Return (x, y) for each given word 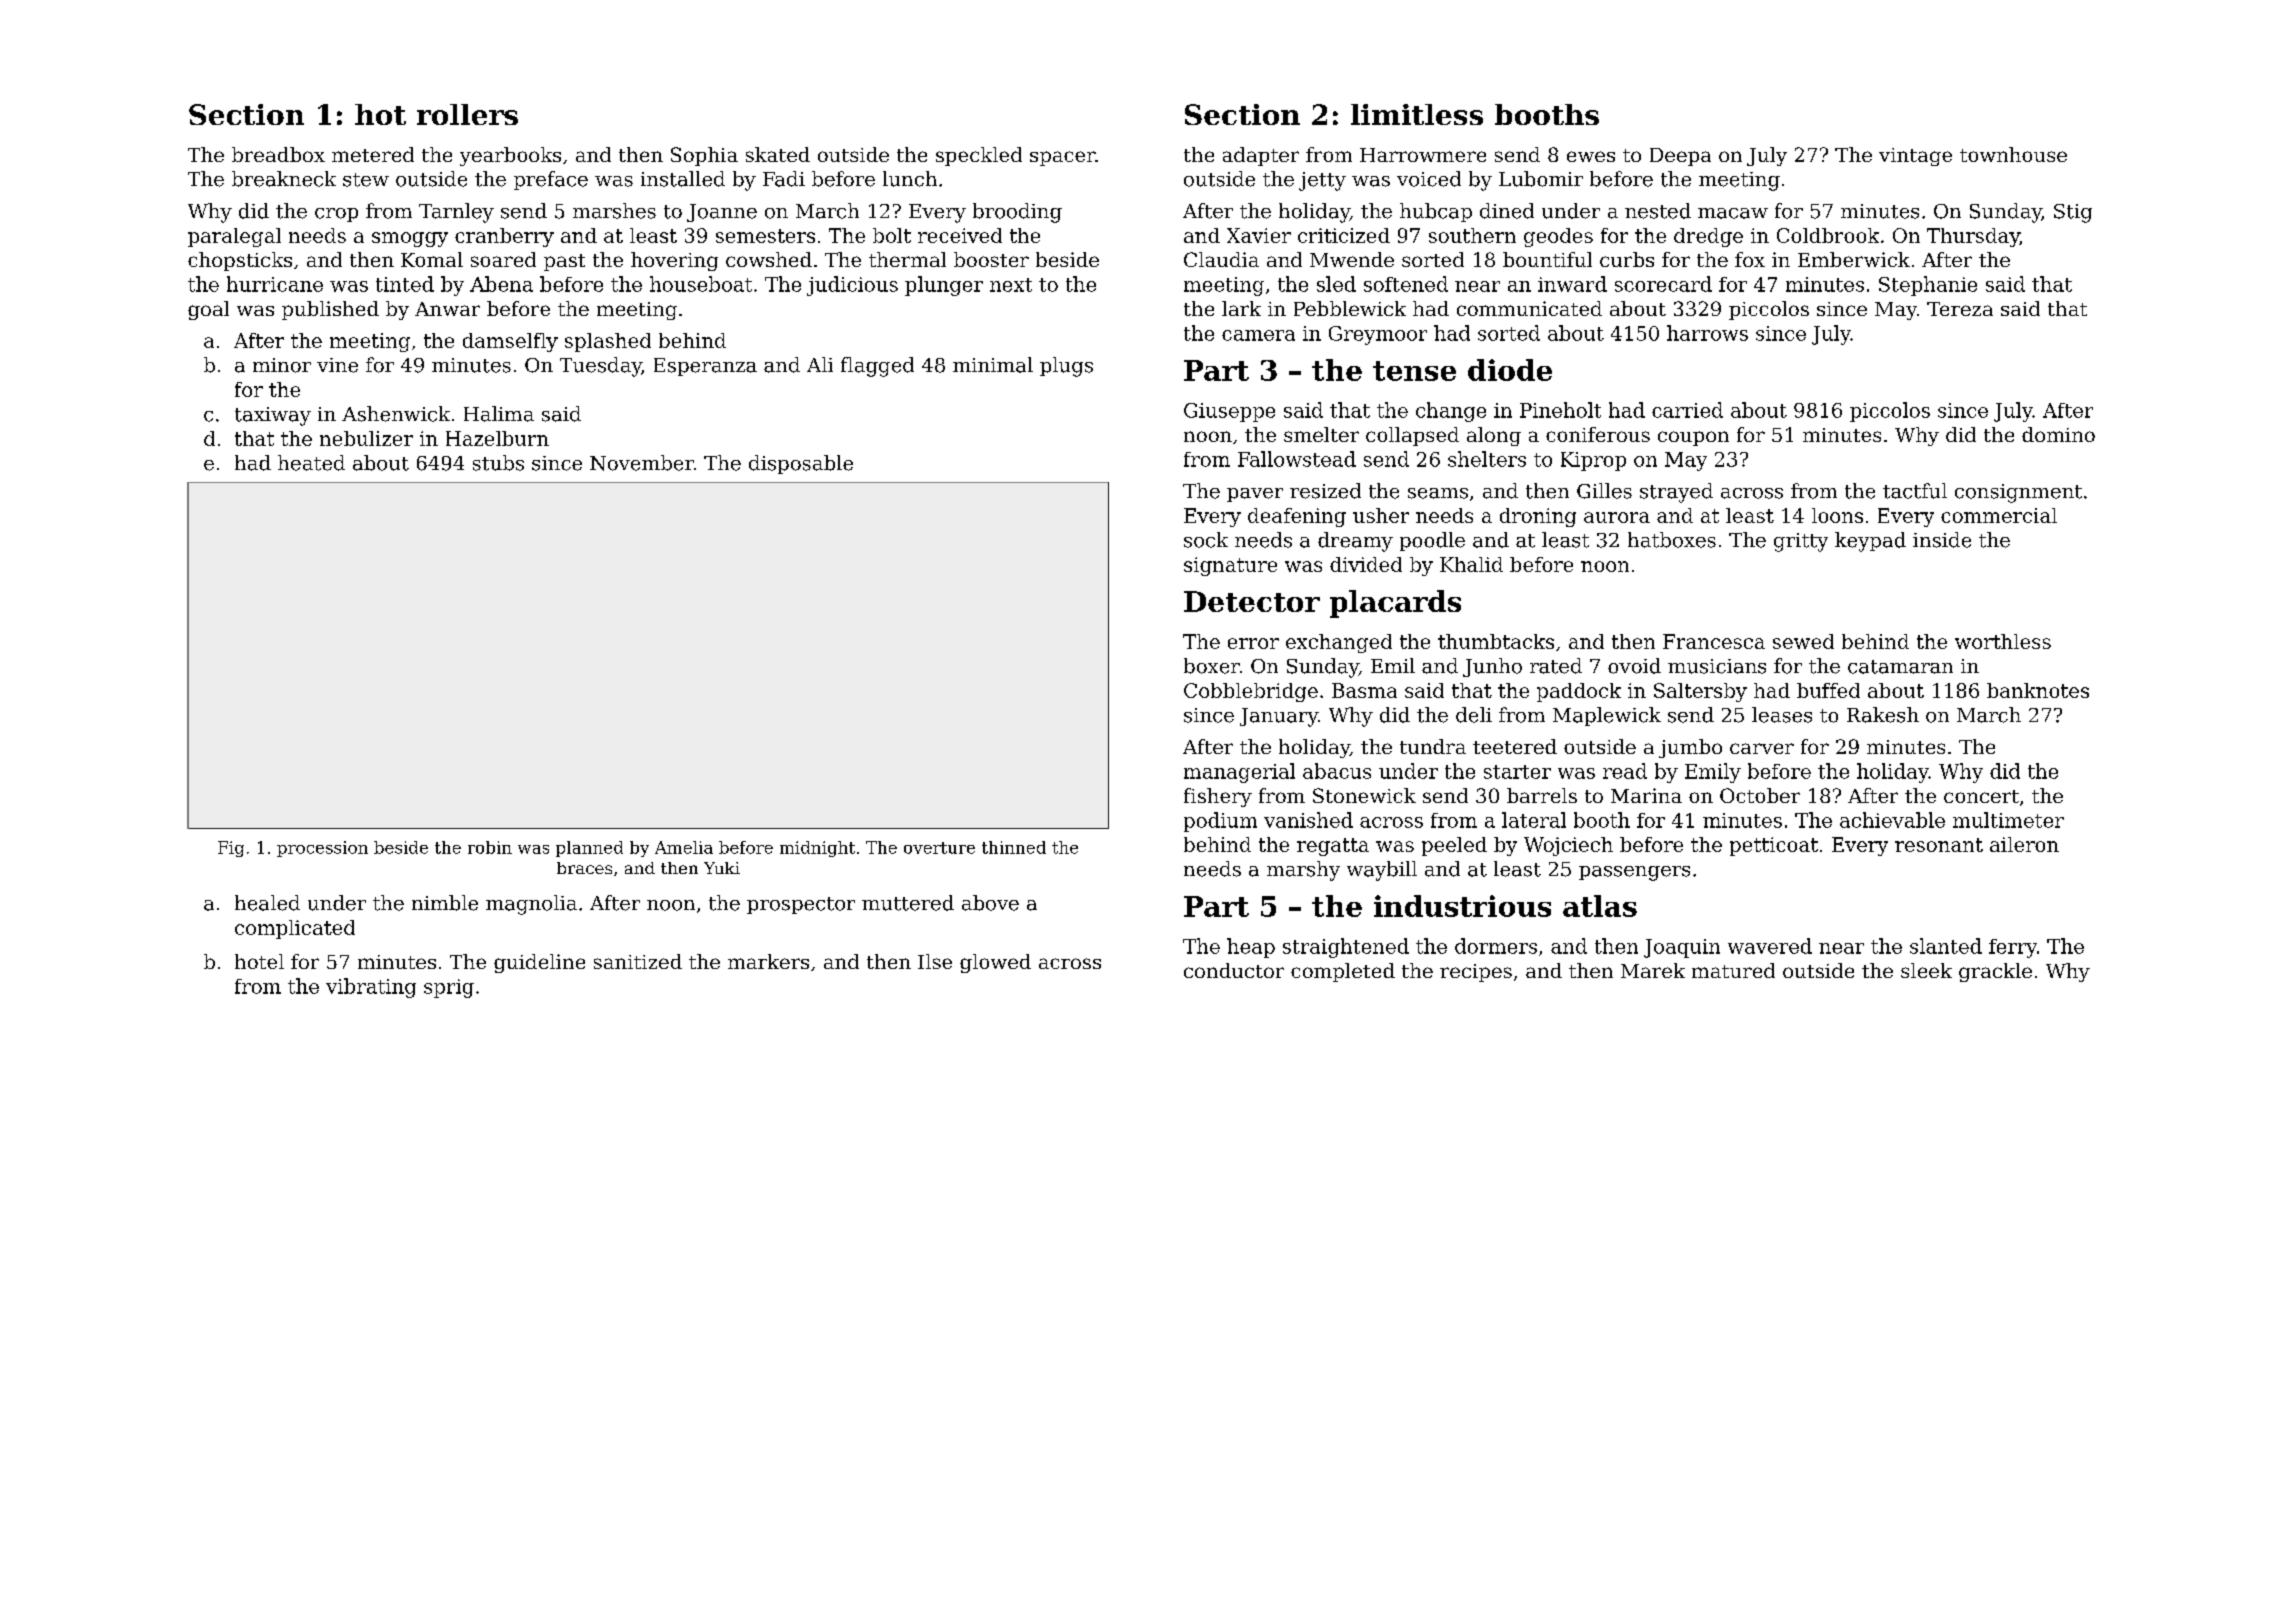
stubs (498, 463)
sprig (449, 988)
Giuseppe (1229, 412)
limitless (1417, 114)
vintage (1915, 157)
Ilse (935, 961)
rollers (467, 114)
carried (1687, 410)
